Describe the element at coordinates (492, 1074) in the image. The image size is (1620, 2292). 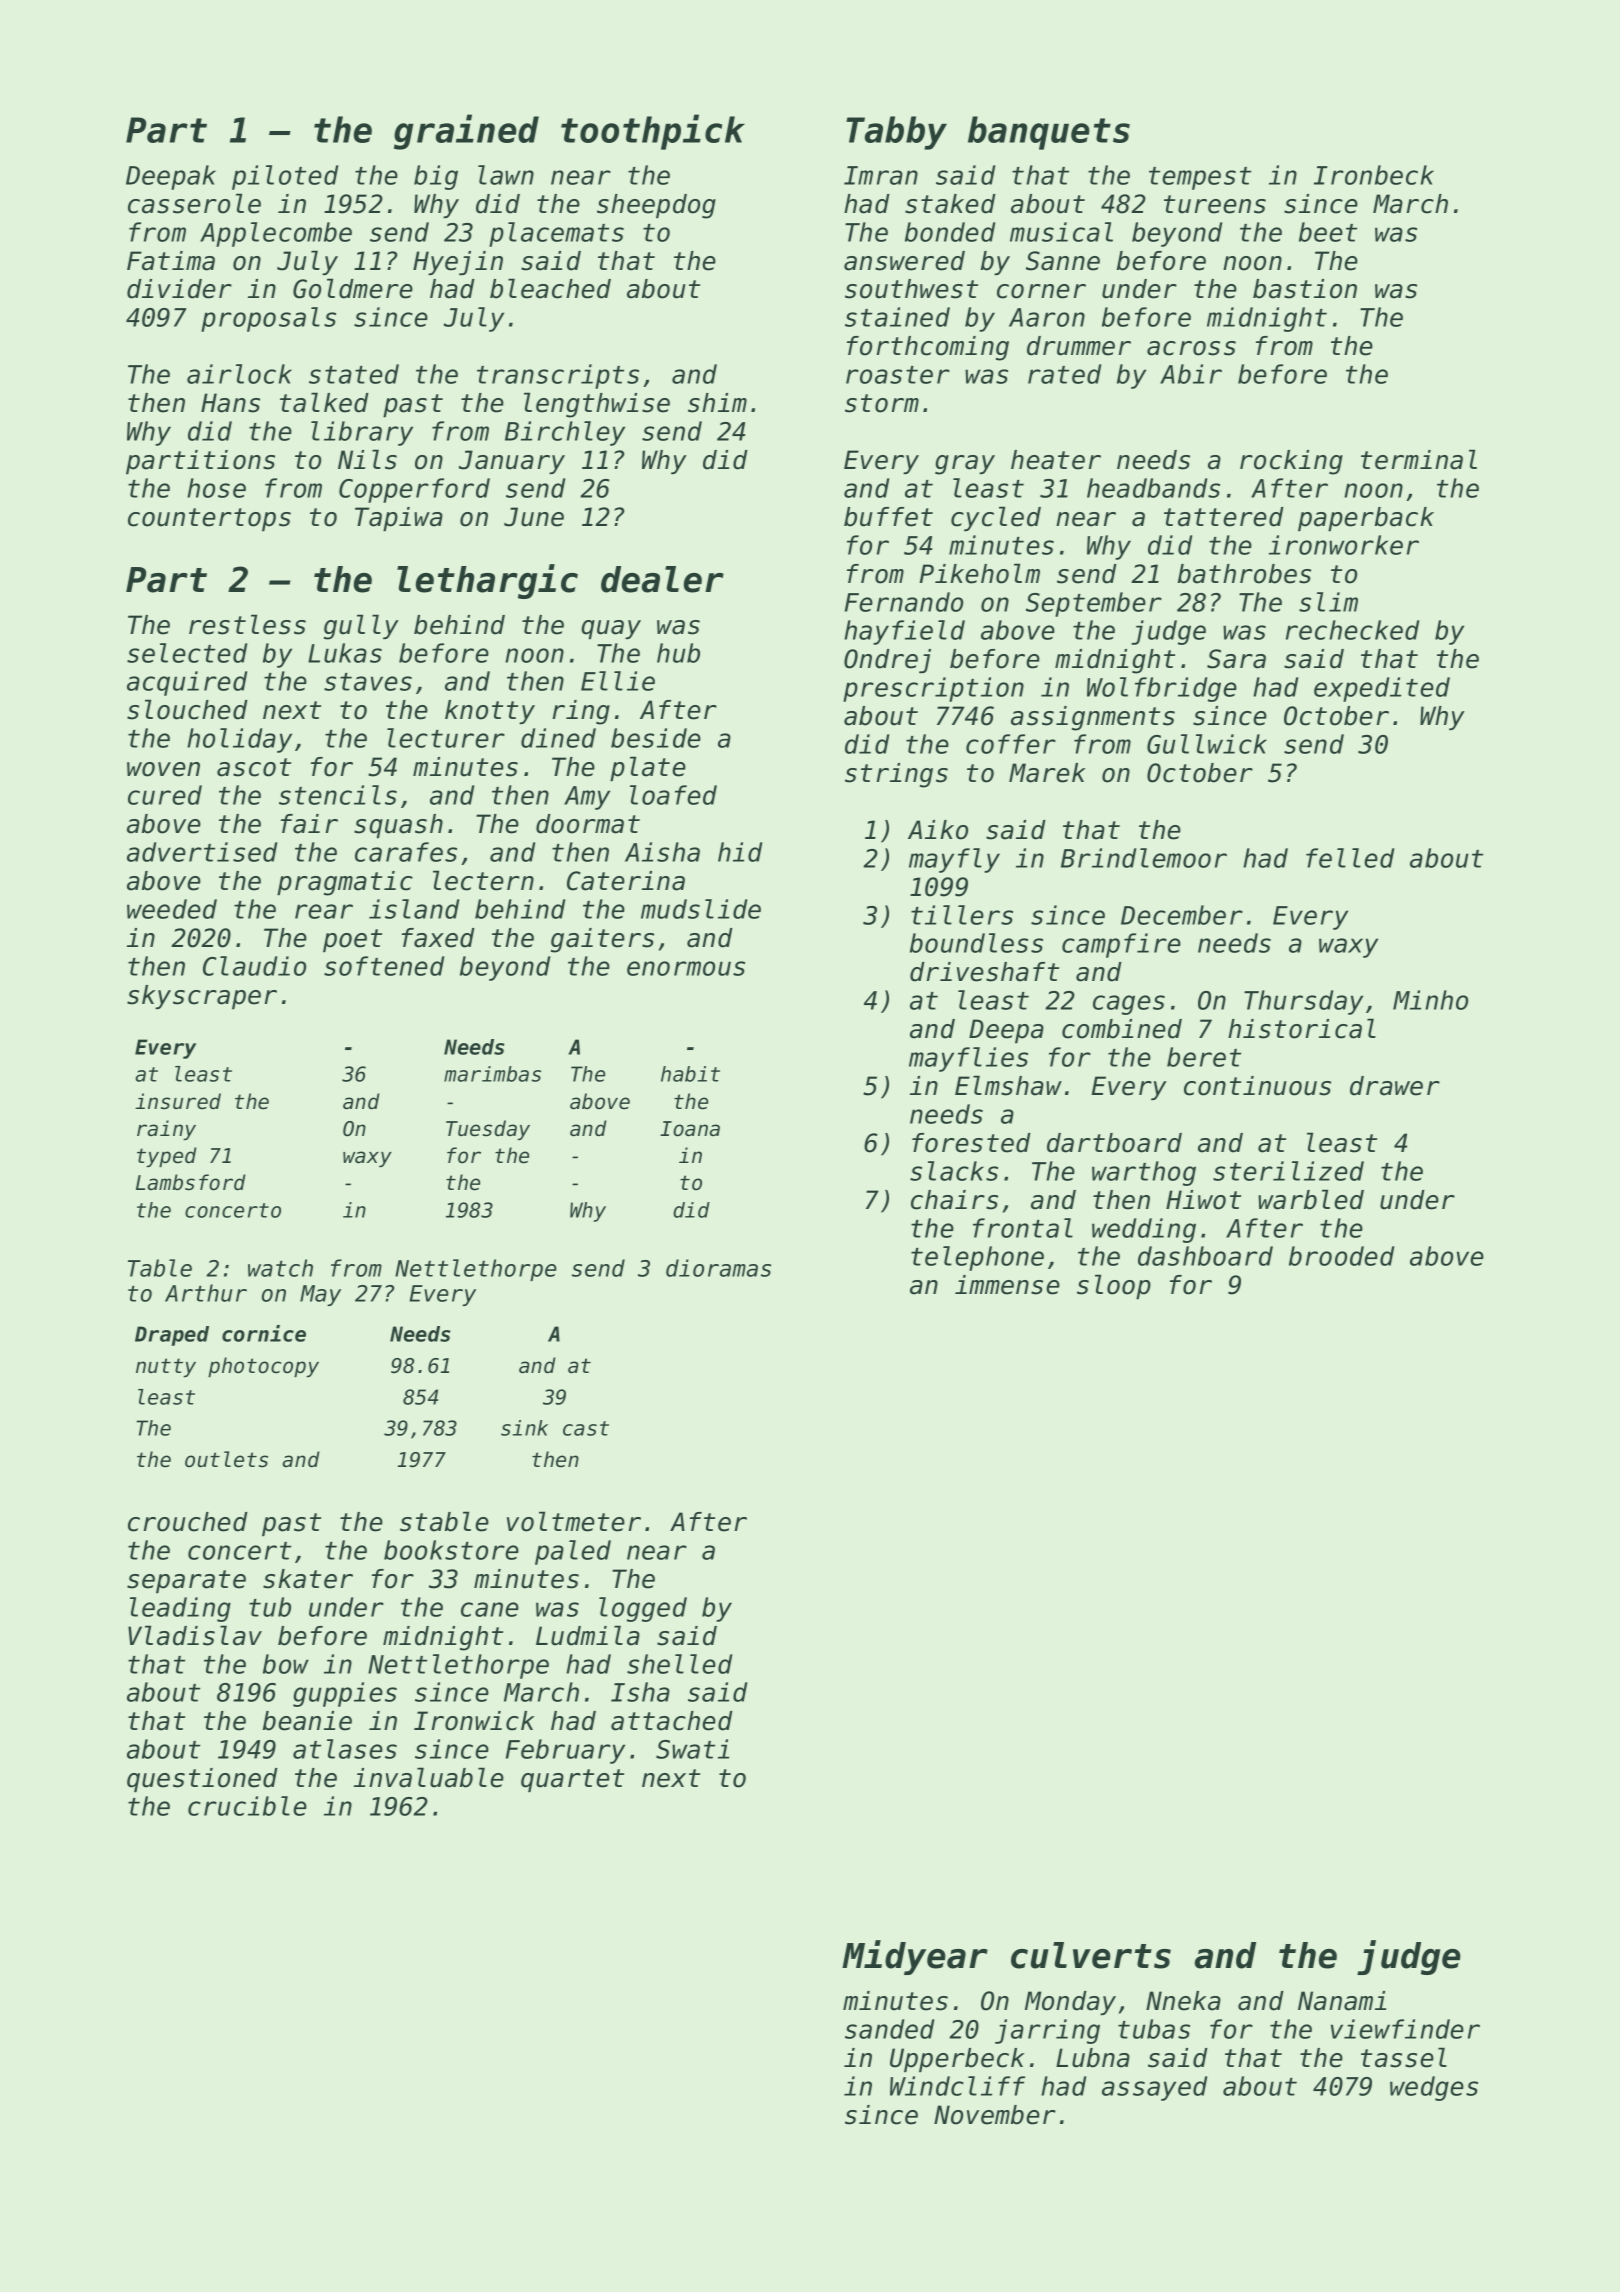
I see `marimbas` at that location.
